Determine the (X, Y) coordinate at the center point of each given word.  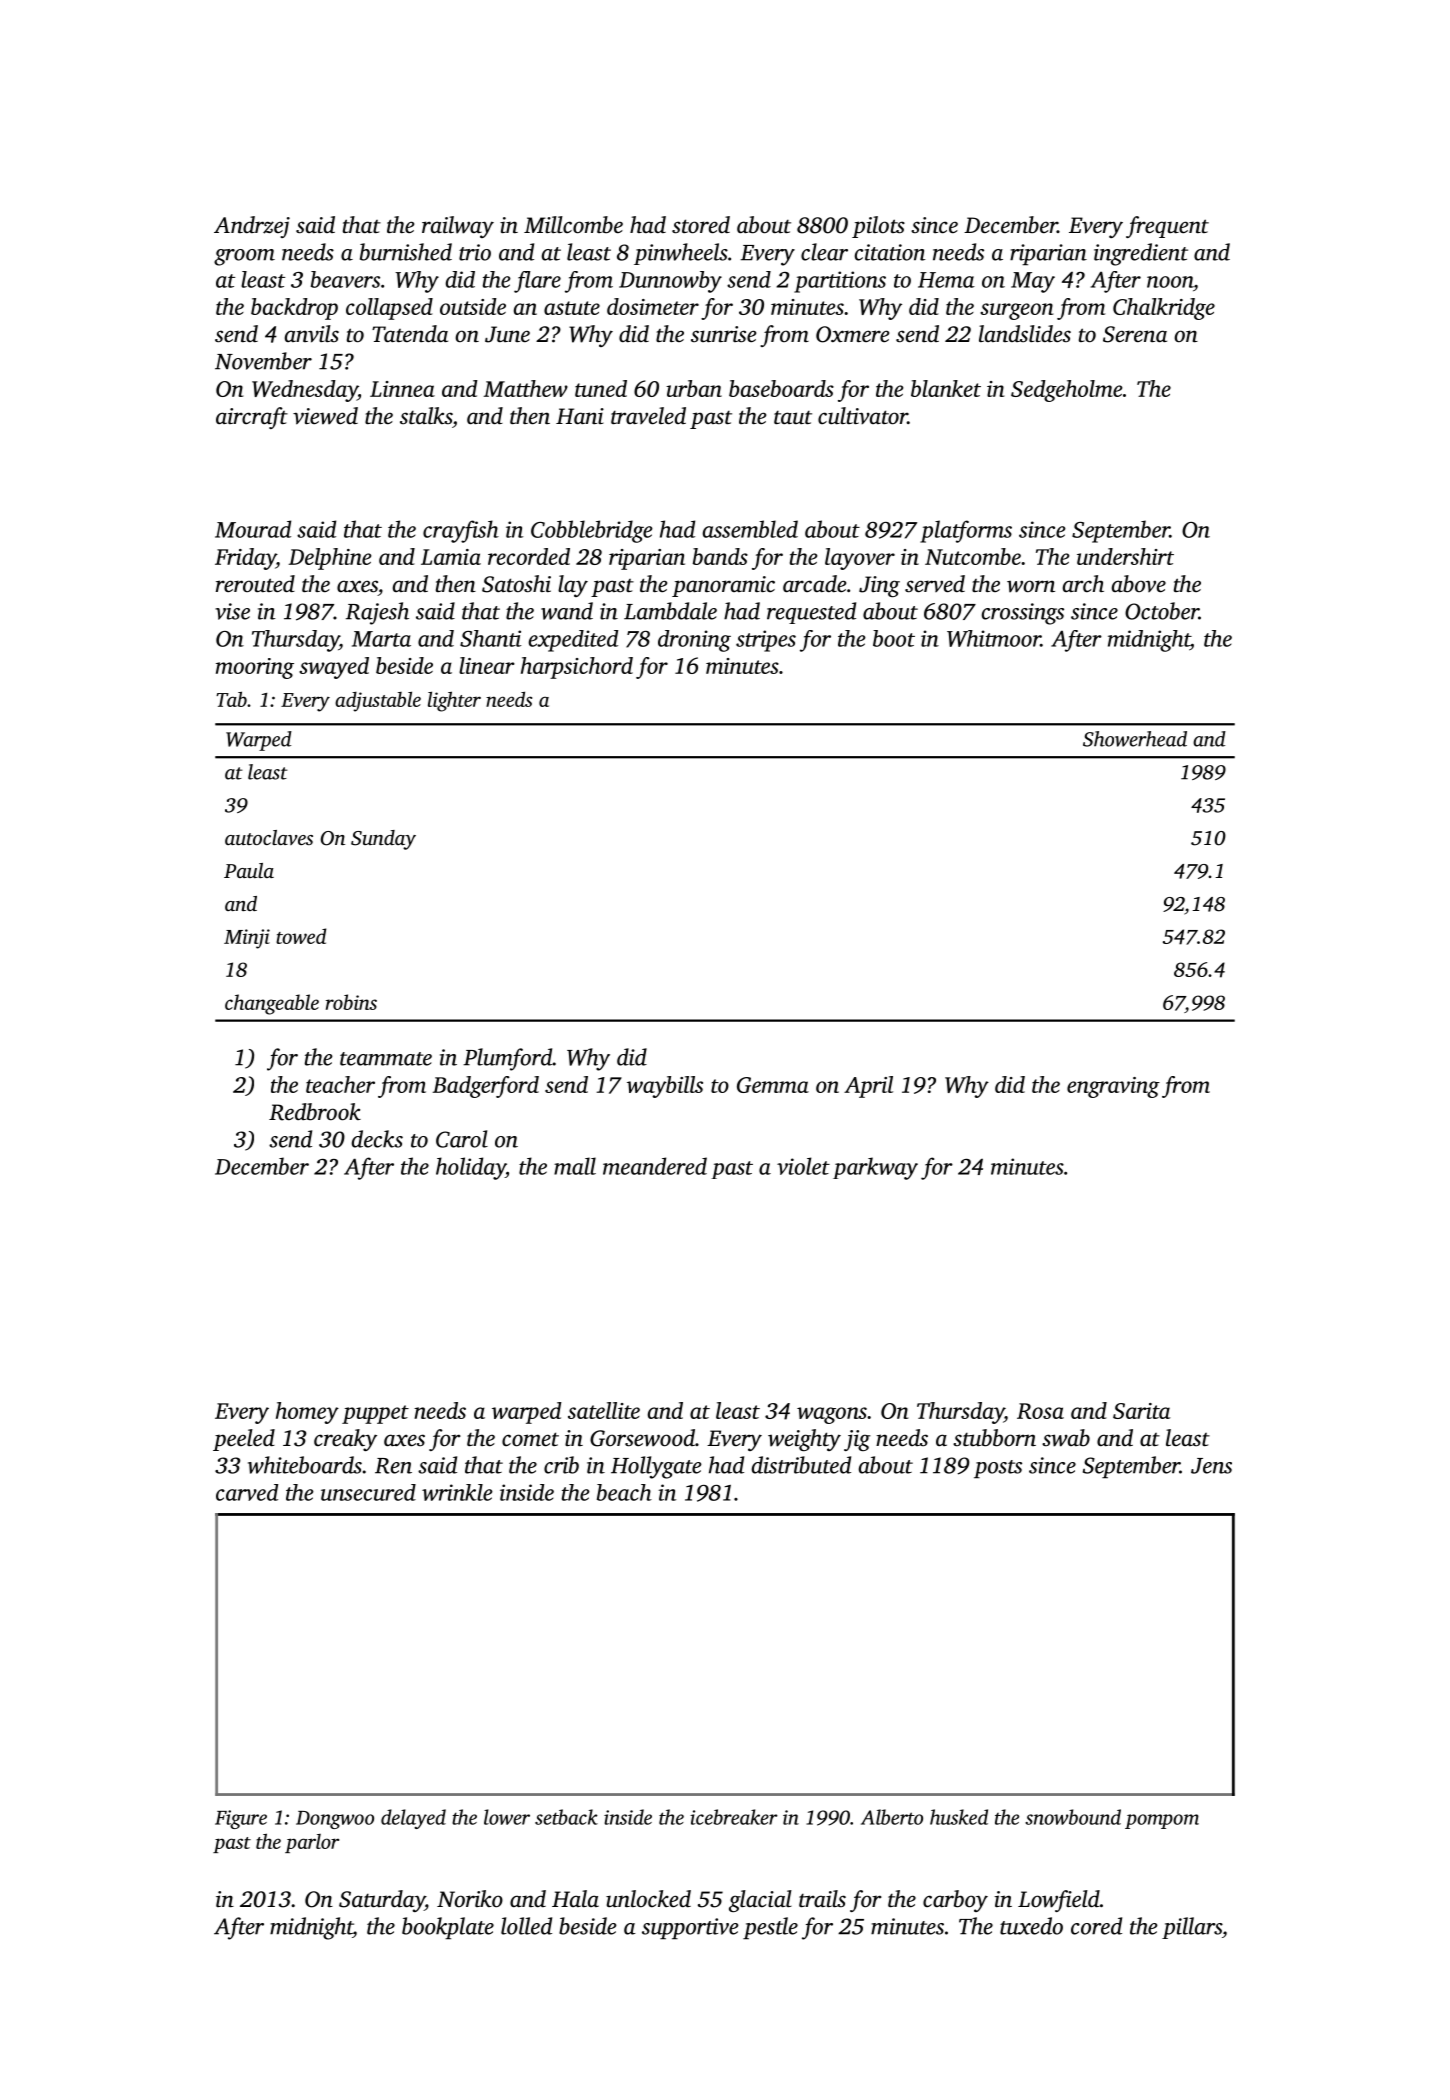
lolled (526, 1926)
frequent (1167, 227)
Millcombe (573, 225)
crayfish (461, 531)
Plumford (507, 1059)
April (868, 1087)
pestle (770, 1928)
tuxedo (1031, 1926)
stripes (766, 641)
